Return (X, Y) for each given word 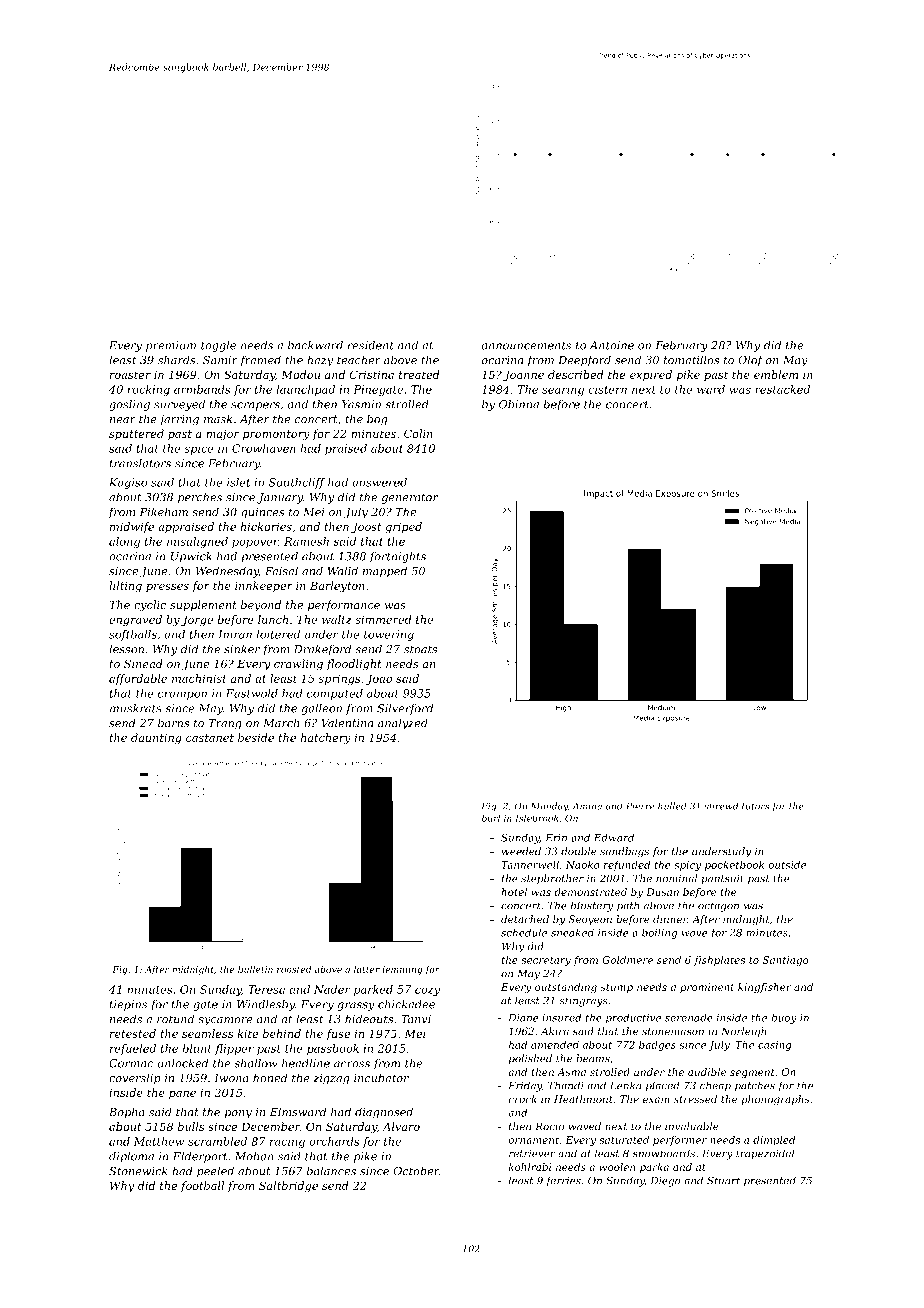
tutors (755, 806)
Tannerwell (530, 865)
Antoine (611, 345)
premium (171, 346)
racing (287, 1142)
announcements (526, 346)
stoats (420, 650)
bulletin (255, 969)
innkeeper (264, 586)
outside (787, 865)
